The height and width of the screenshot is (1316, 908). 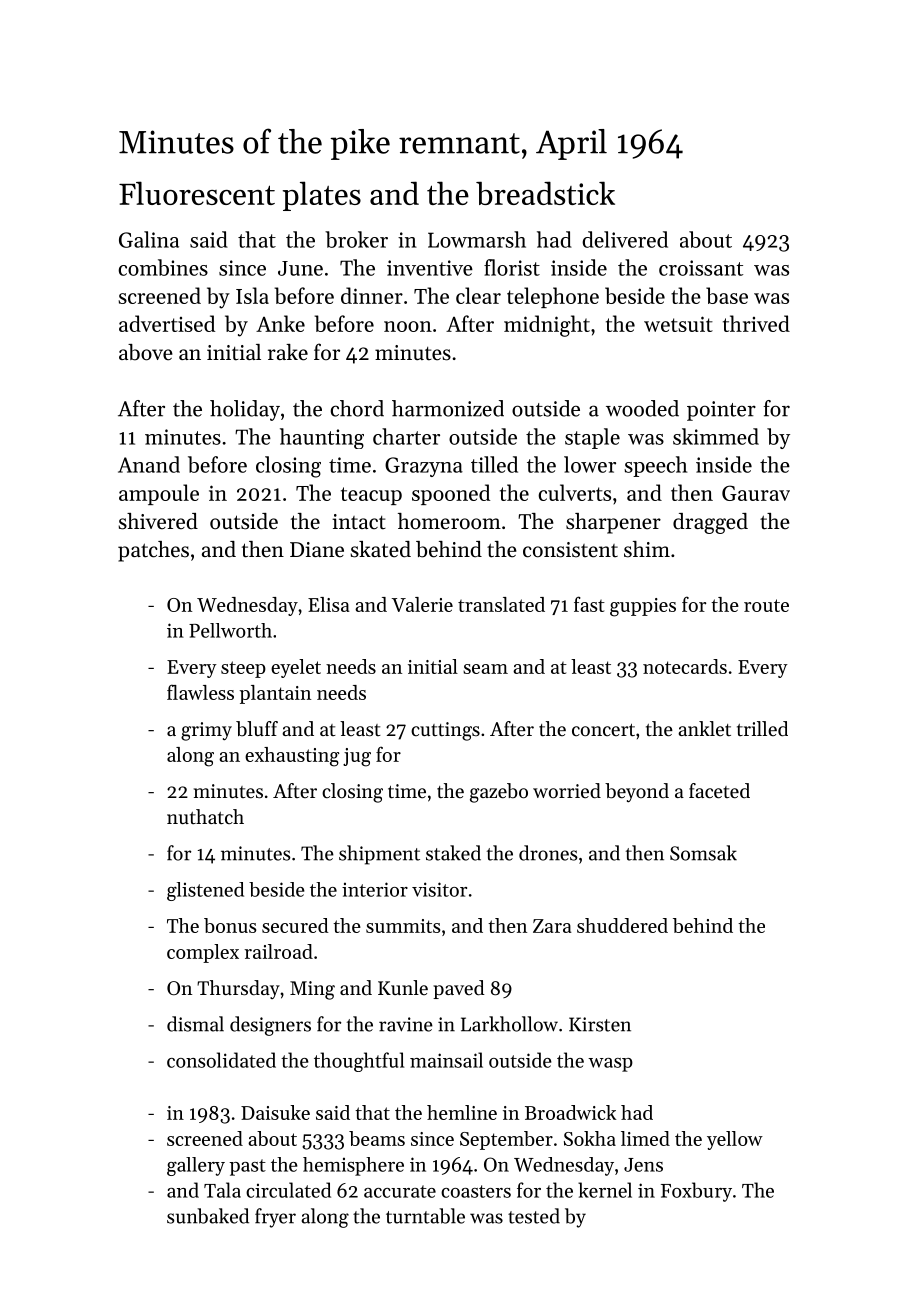 I want to click on jug, so click(x=357, y=757).
